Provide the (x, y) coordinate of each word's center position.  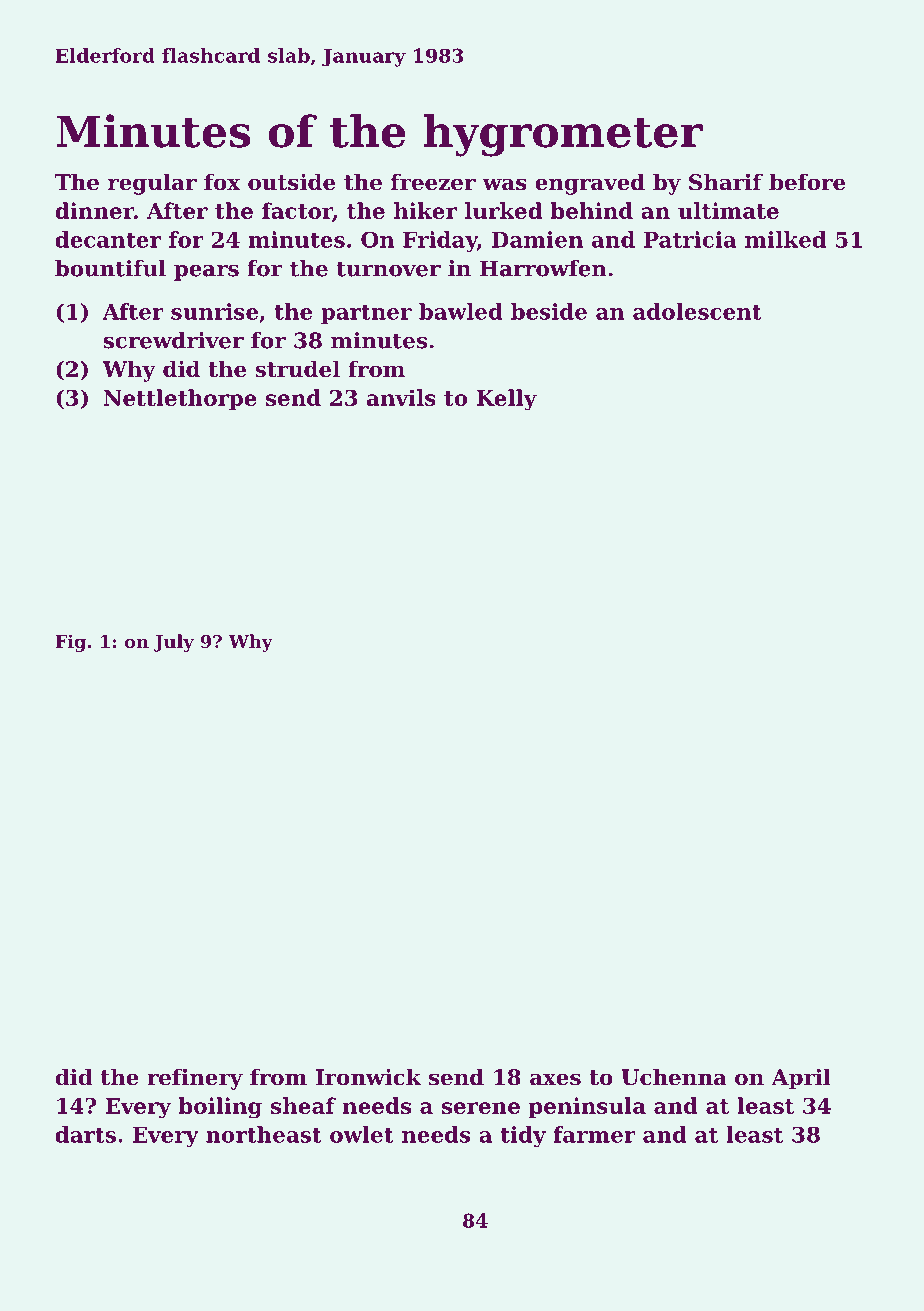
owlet (362, 1134)
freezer (433, 182)
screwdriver (173, 340)
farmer (595, 1134)
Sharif (726, 182)
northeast (264, 1134)
